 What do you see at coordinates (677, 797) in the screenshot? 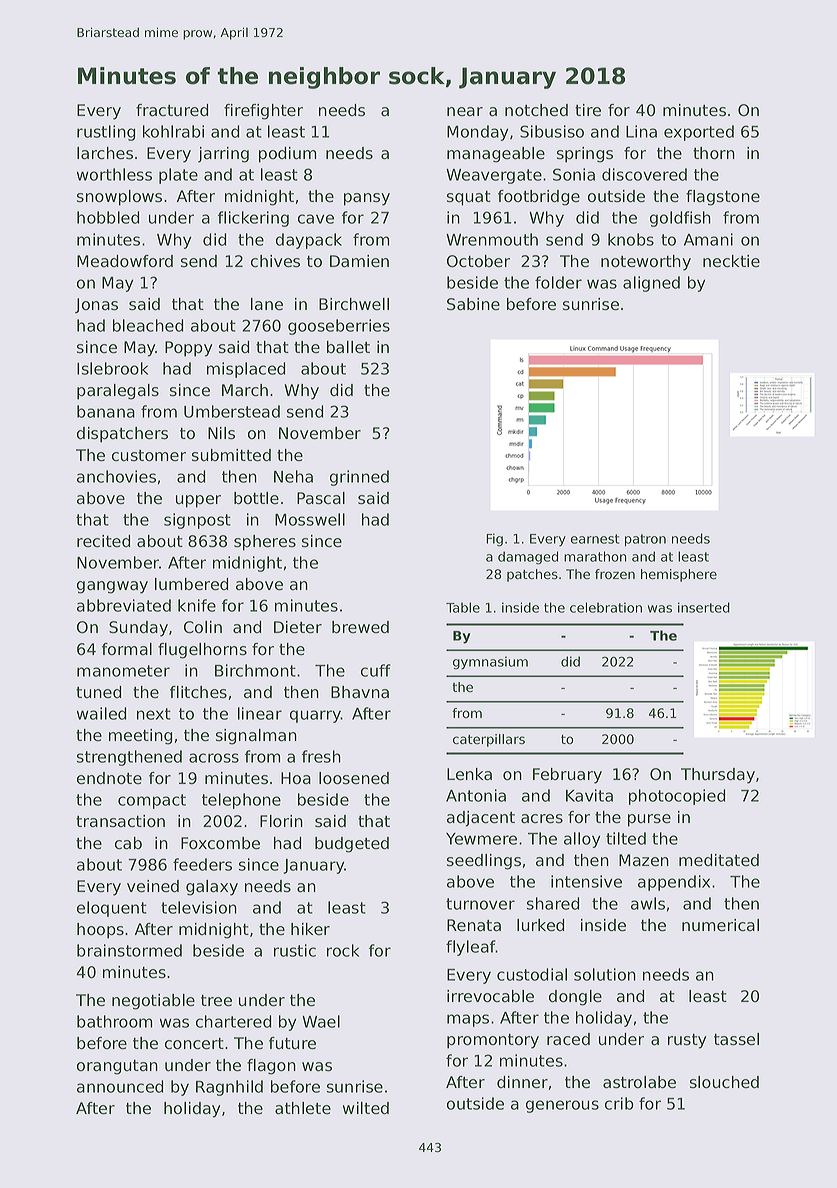
I see `photocopied` at bounding box center [677, 797].
